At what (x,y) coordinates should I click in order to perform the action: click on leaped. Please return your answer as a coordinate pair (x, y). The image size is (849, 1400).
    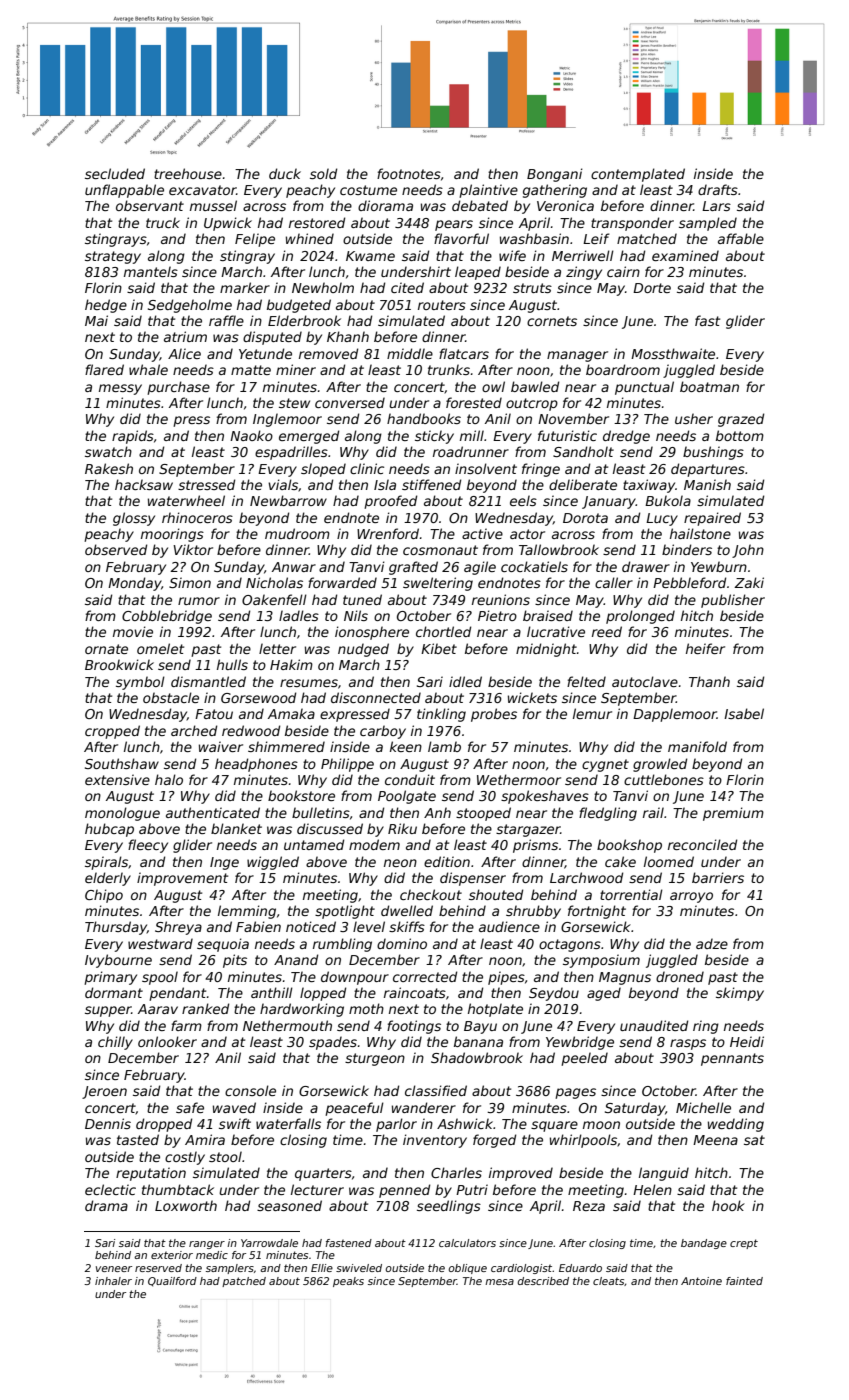
    Looking at the image, I should click on (478, 273).
